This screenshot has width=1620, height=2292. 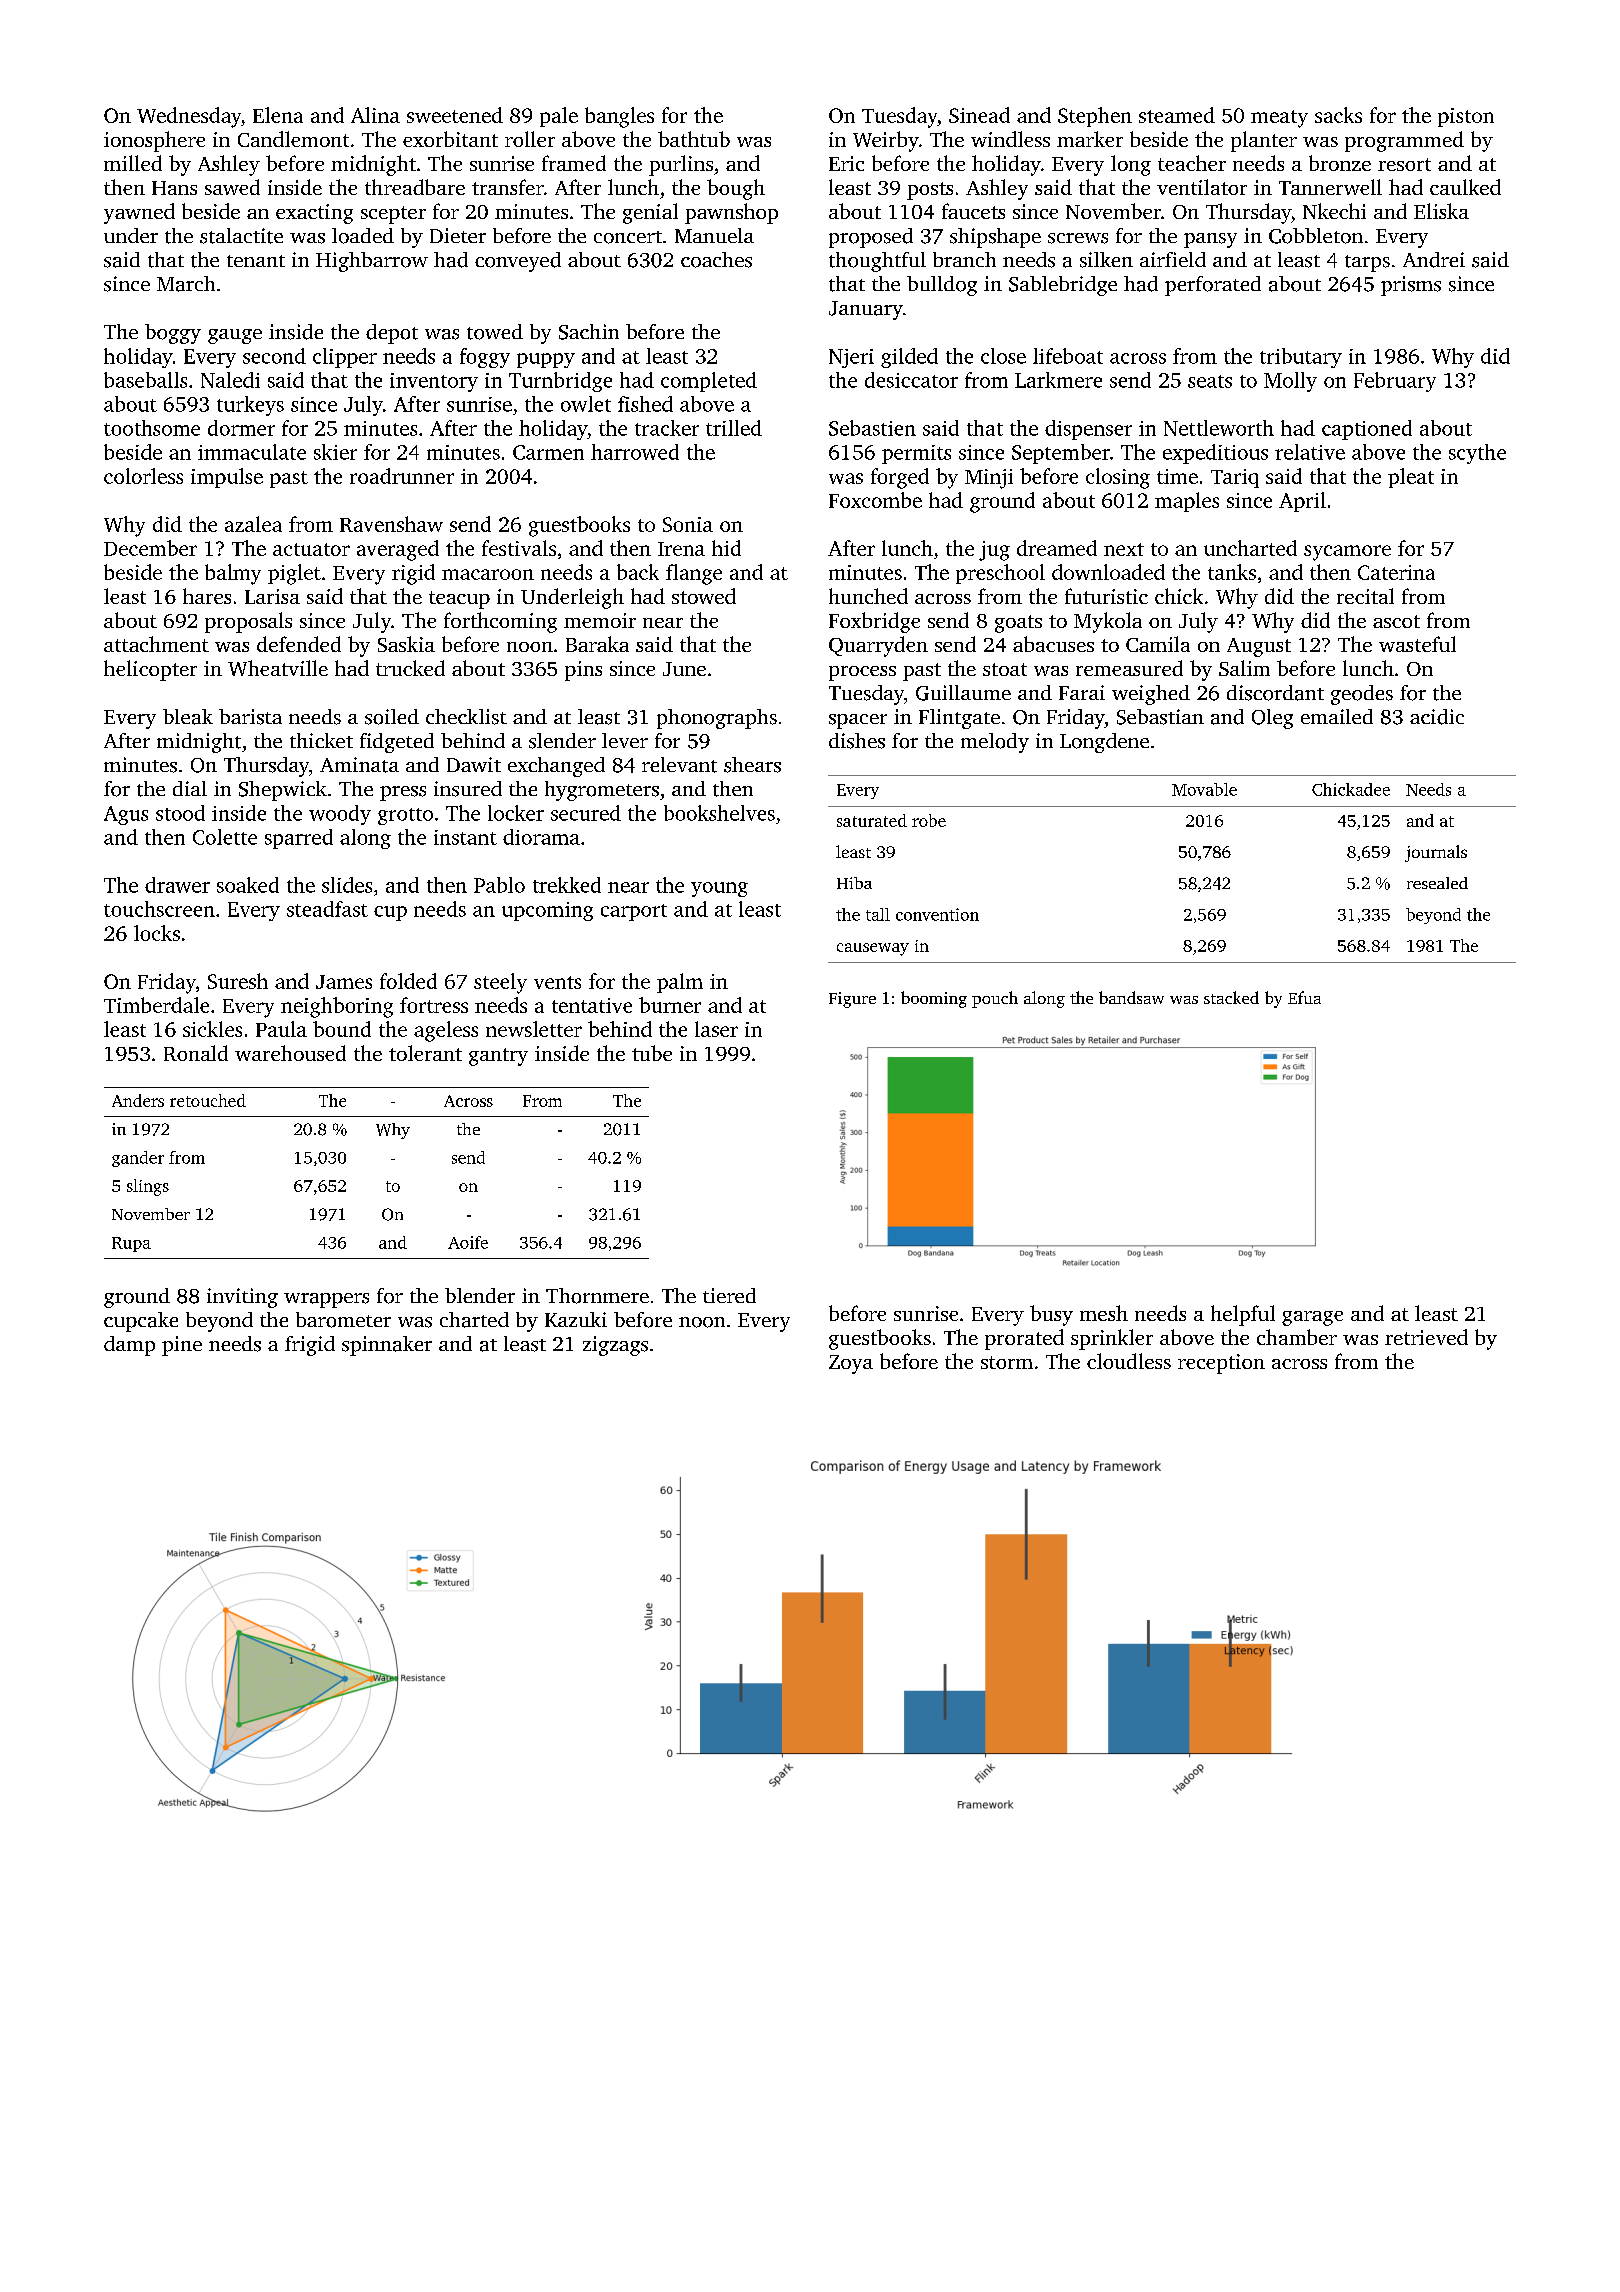 What do you see at coordinates (909, 358) in the screenshot?
I see `gilded` at bounding box center [909, 358].
